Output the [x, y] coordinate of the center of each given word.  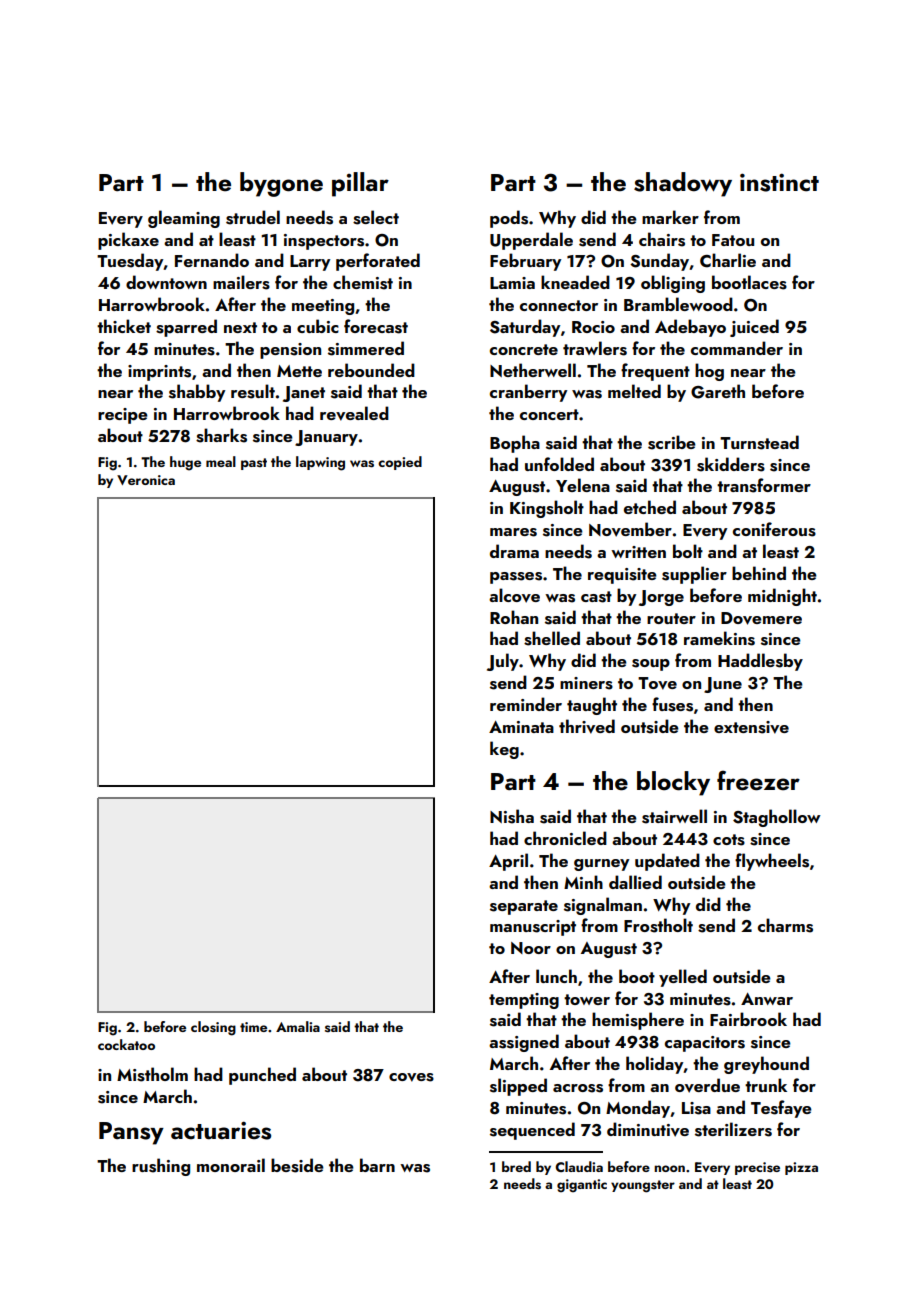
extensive [751, 727]
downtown [166, 282]
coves [411, 1077]
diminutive [648, 1129]
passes [516, 578]
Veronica [146, 480]
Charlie [728, 260]
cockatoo [126, 1044]
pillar [360, 184]
